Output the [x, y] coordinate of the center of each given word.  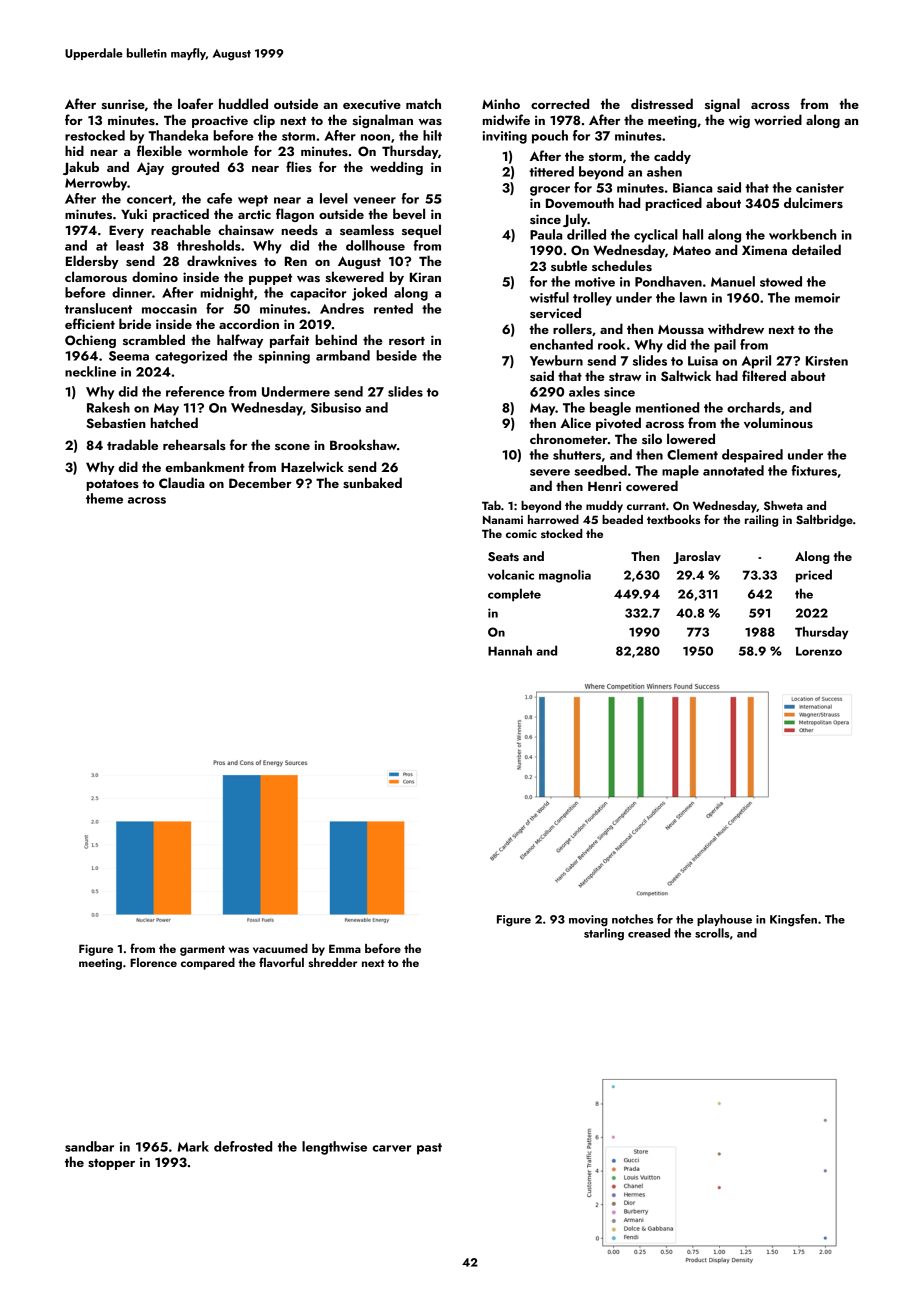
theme [104, 498]
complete [514, 595]
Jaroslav [697, 557]
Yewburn [556, 360]
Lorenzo [819, 651]
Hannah [510, 650]
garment [202, 950]
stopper [111, 1164]
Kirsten [827, 361]
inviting [504, 137]
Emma [345, 948]
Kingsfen [793, 920]
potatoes [112, 485]
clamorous [96, 276]
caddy [672, 157]
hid [74, 150]
